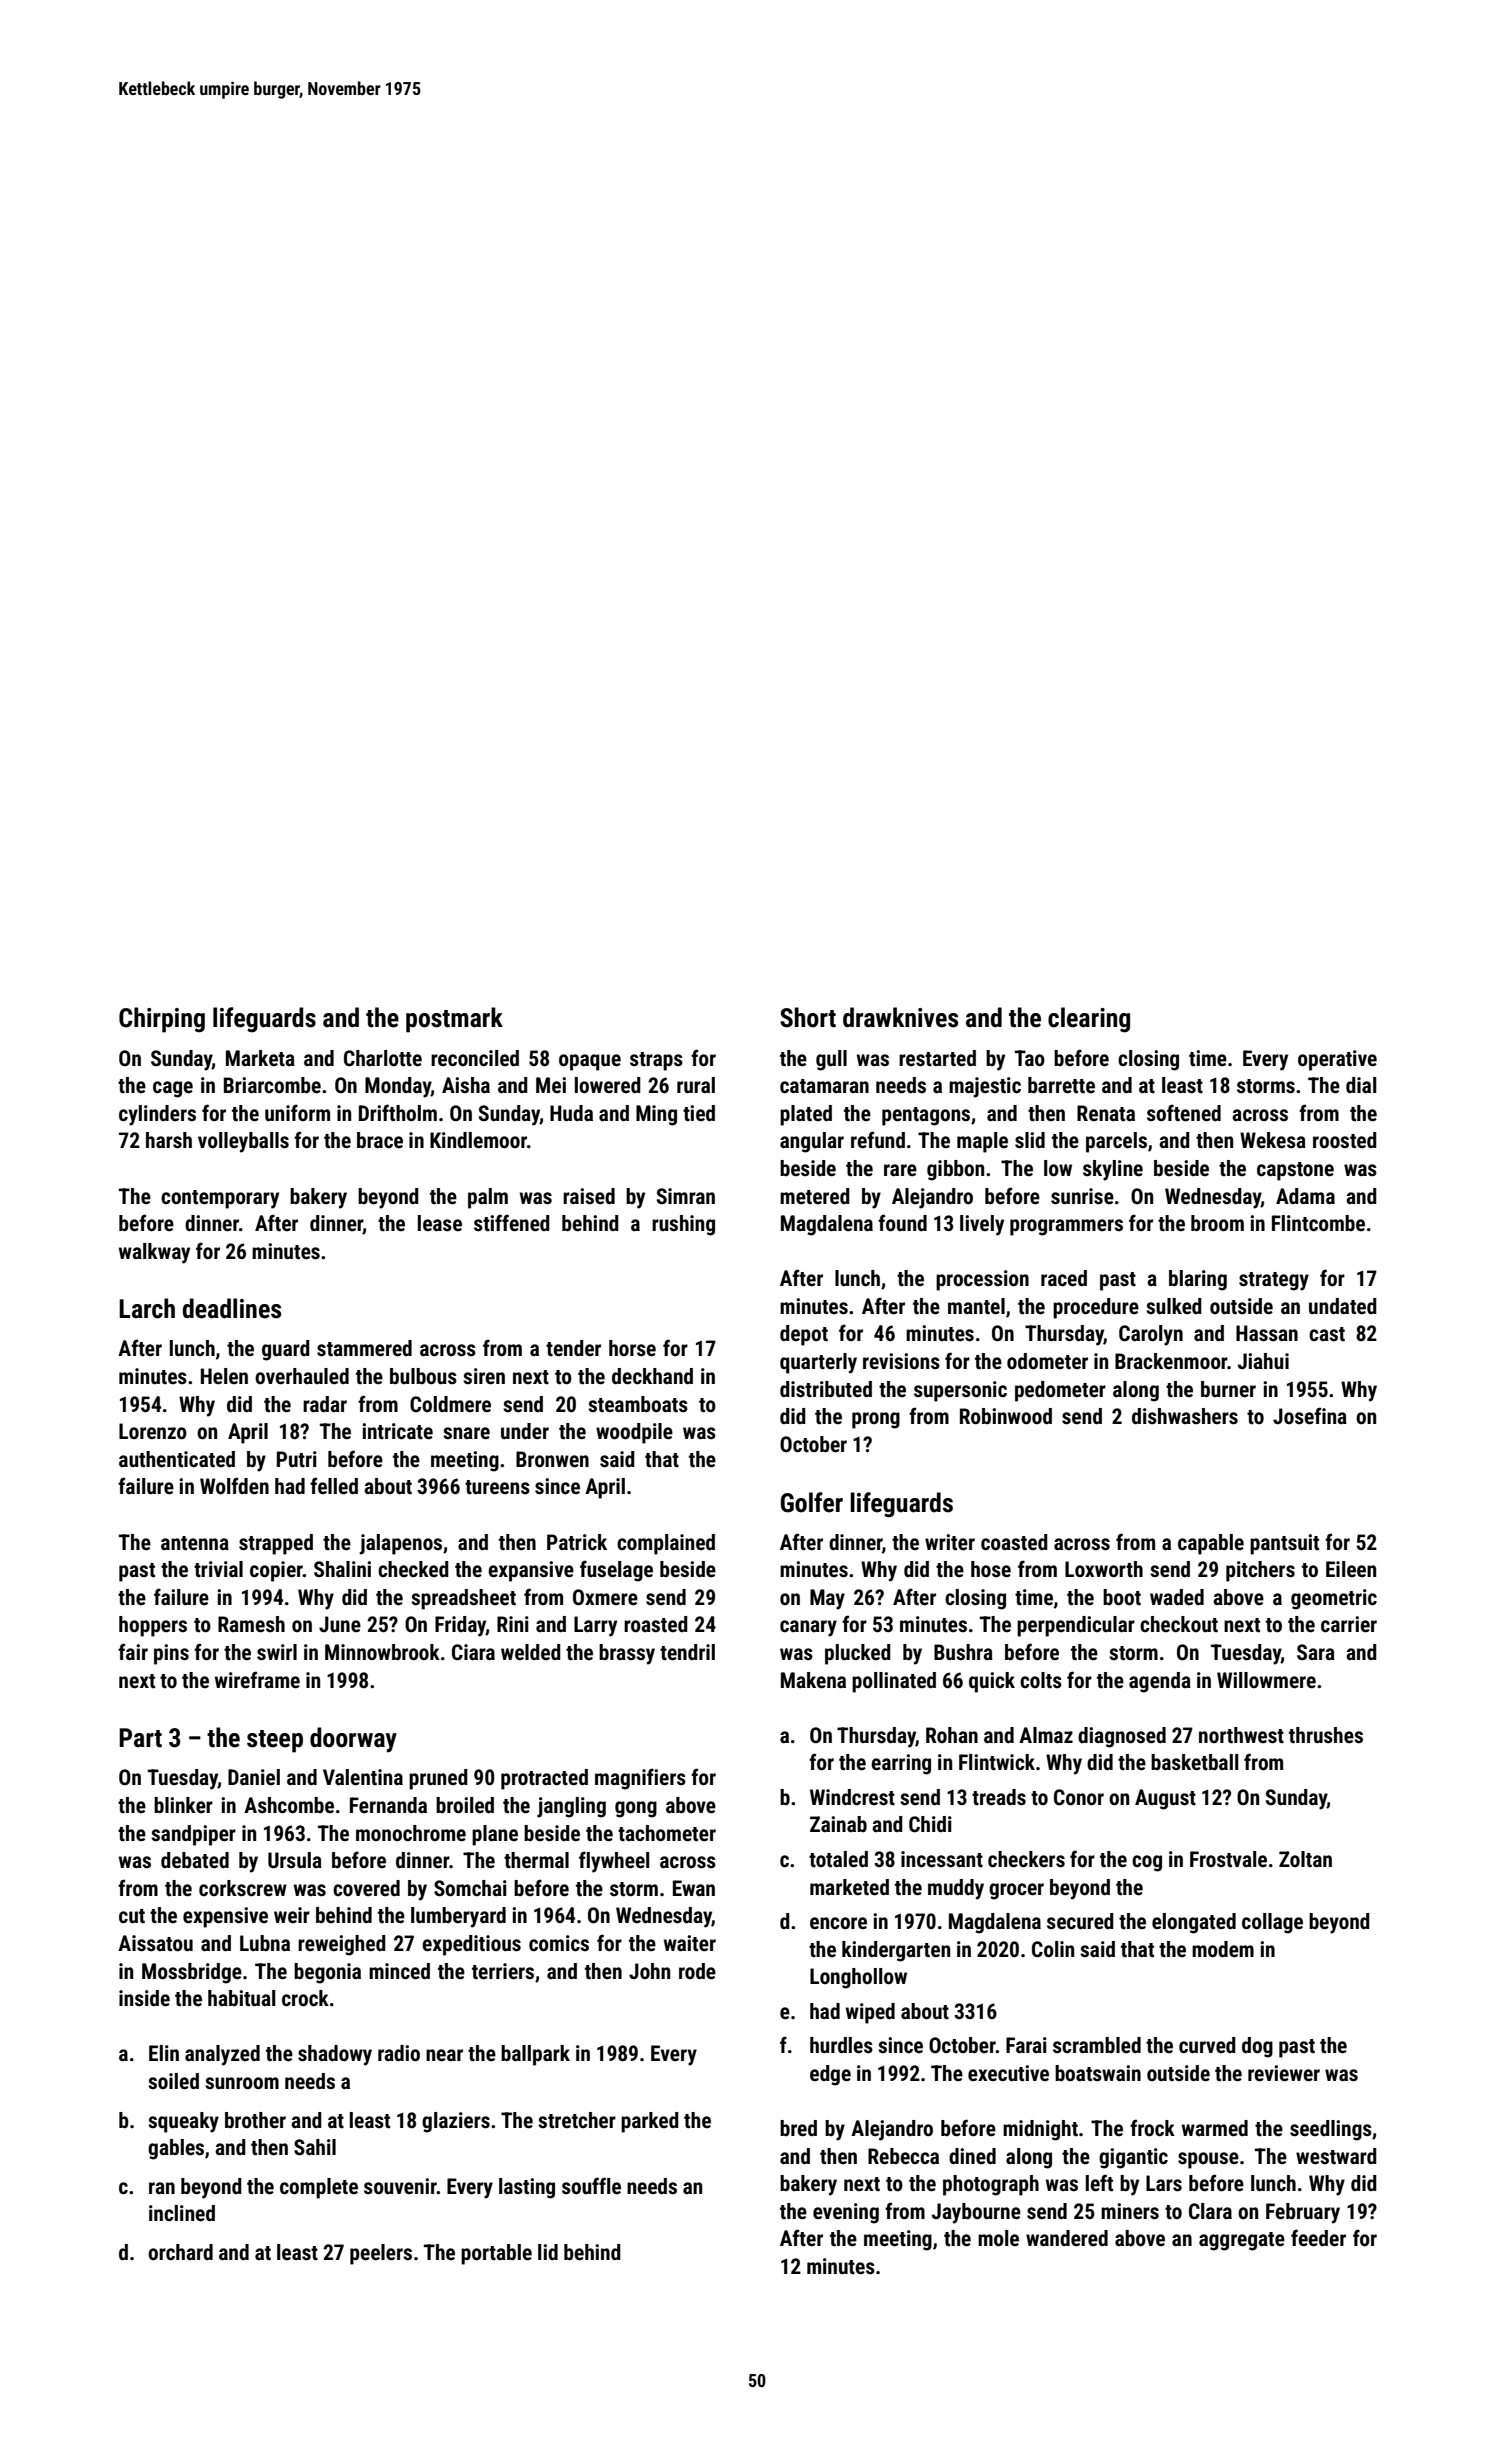  Describe the element at coordinates (1133, 2158) in the document. I see `gigantic` at that location.
